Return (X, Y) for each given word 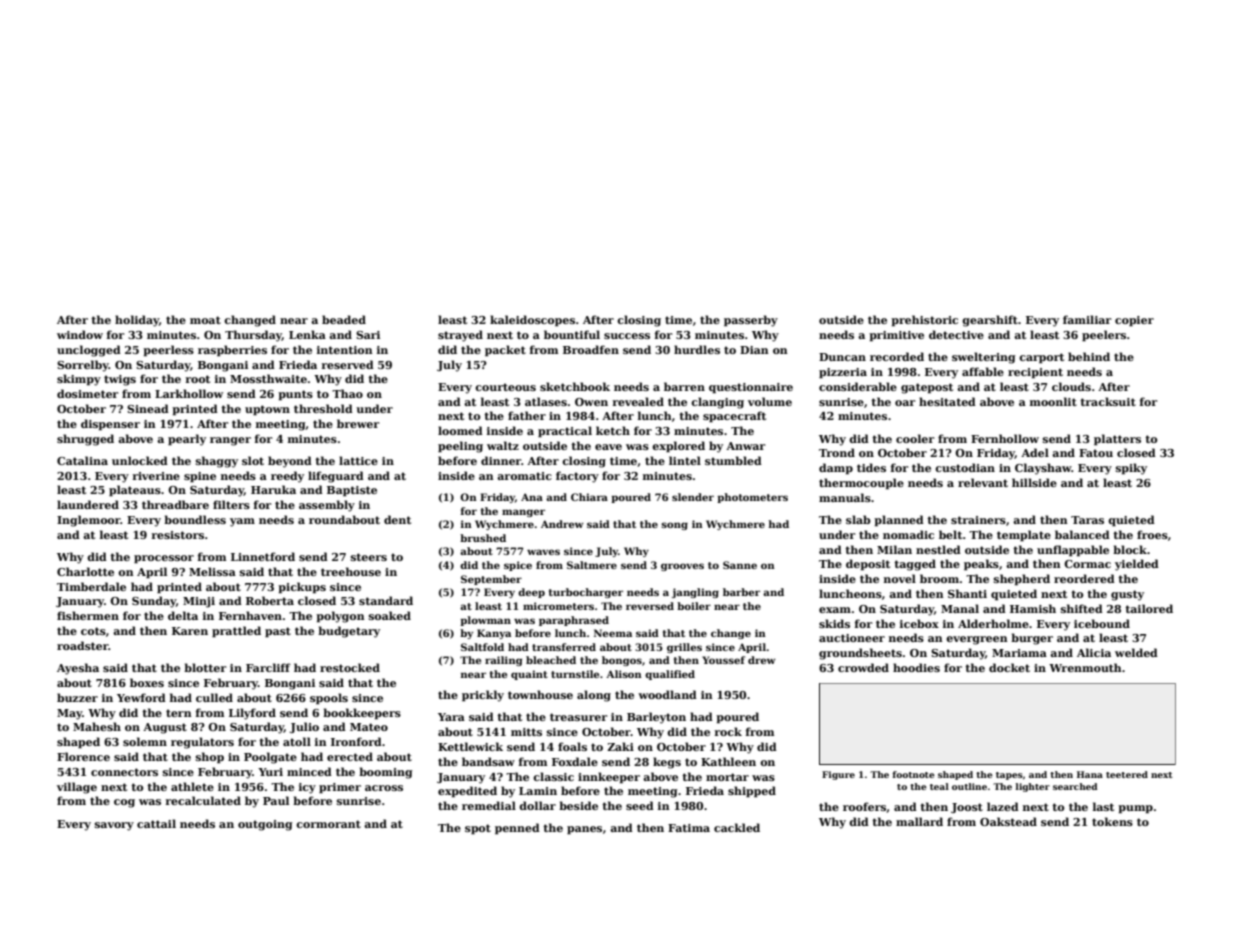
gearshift (990, 321)
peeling (460, 447)
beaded (344, 319)
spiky (1131, 469)
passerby (751, 321)
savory (114, 826)
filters (231, 504)
